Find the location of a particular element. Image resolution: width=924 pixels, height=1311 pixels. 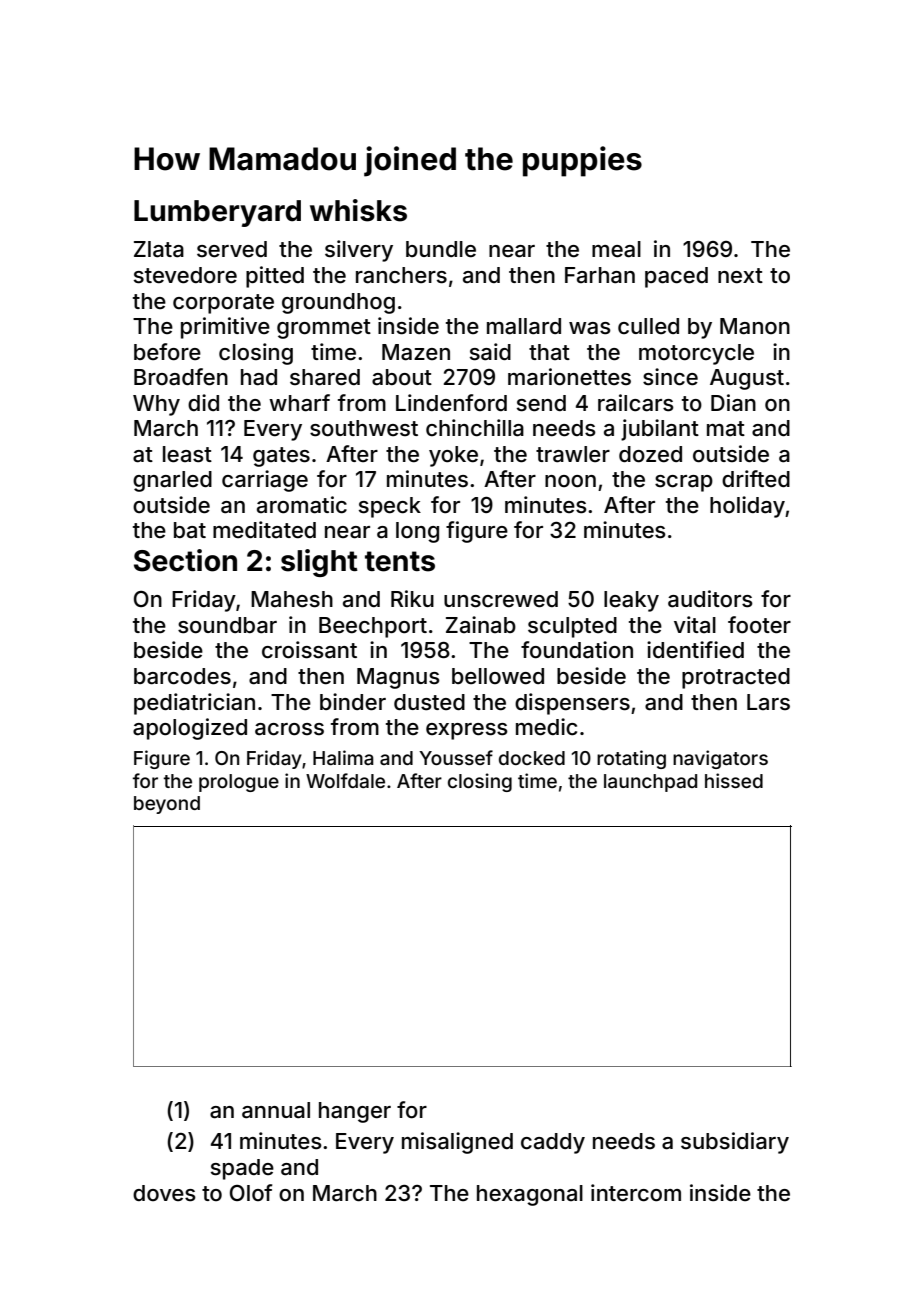

intercom is located at coordinates (636, 1193).
